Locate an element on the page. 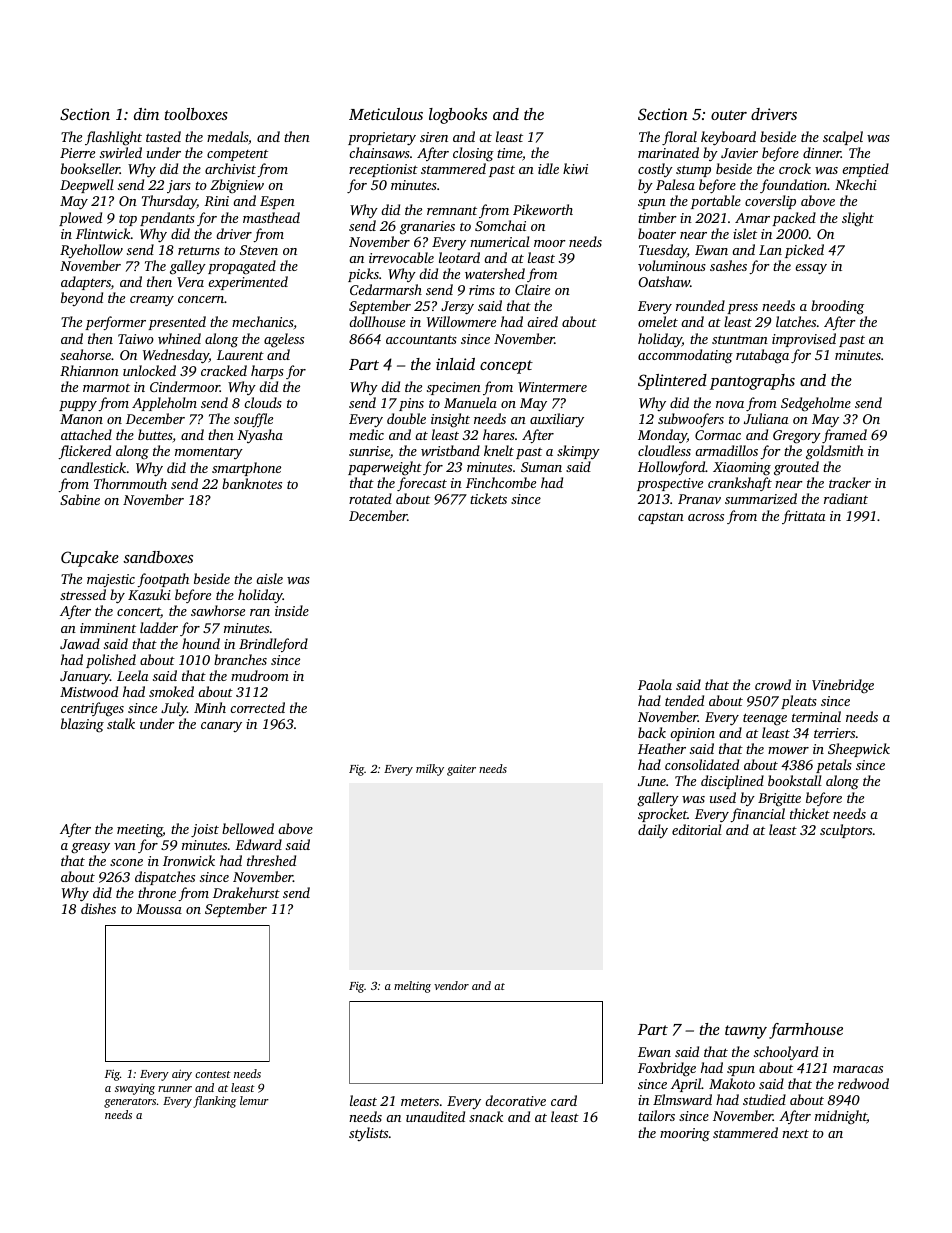 This image has width=952, height=1233. meters is located at coordinates (420, 1102).
